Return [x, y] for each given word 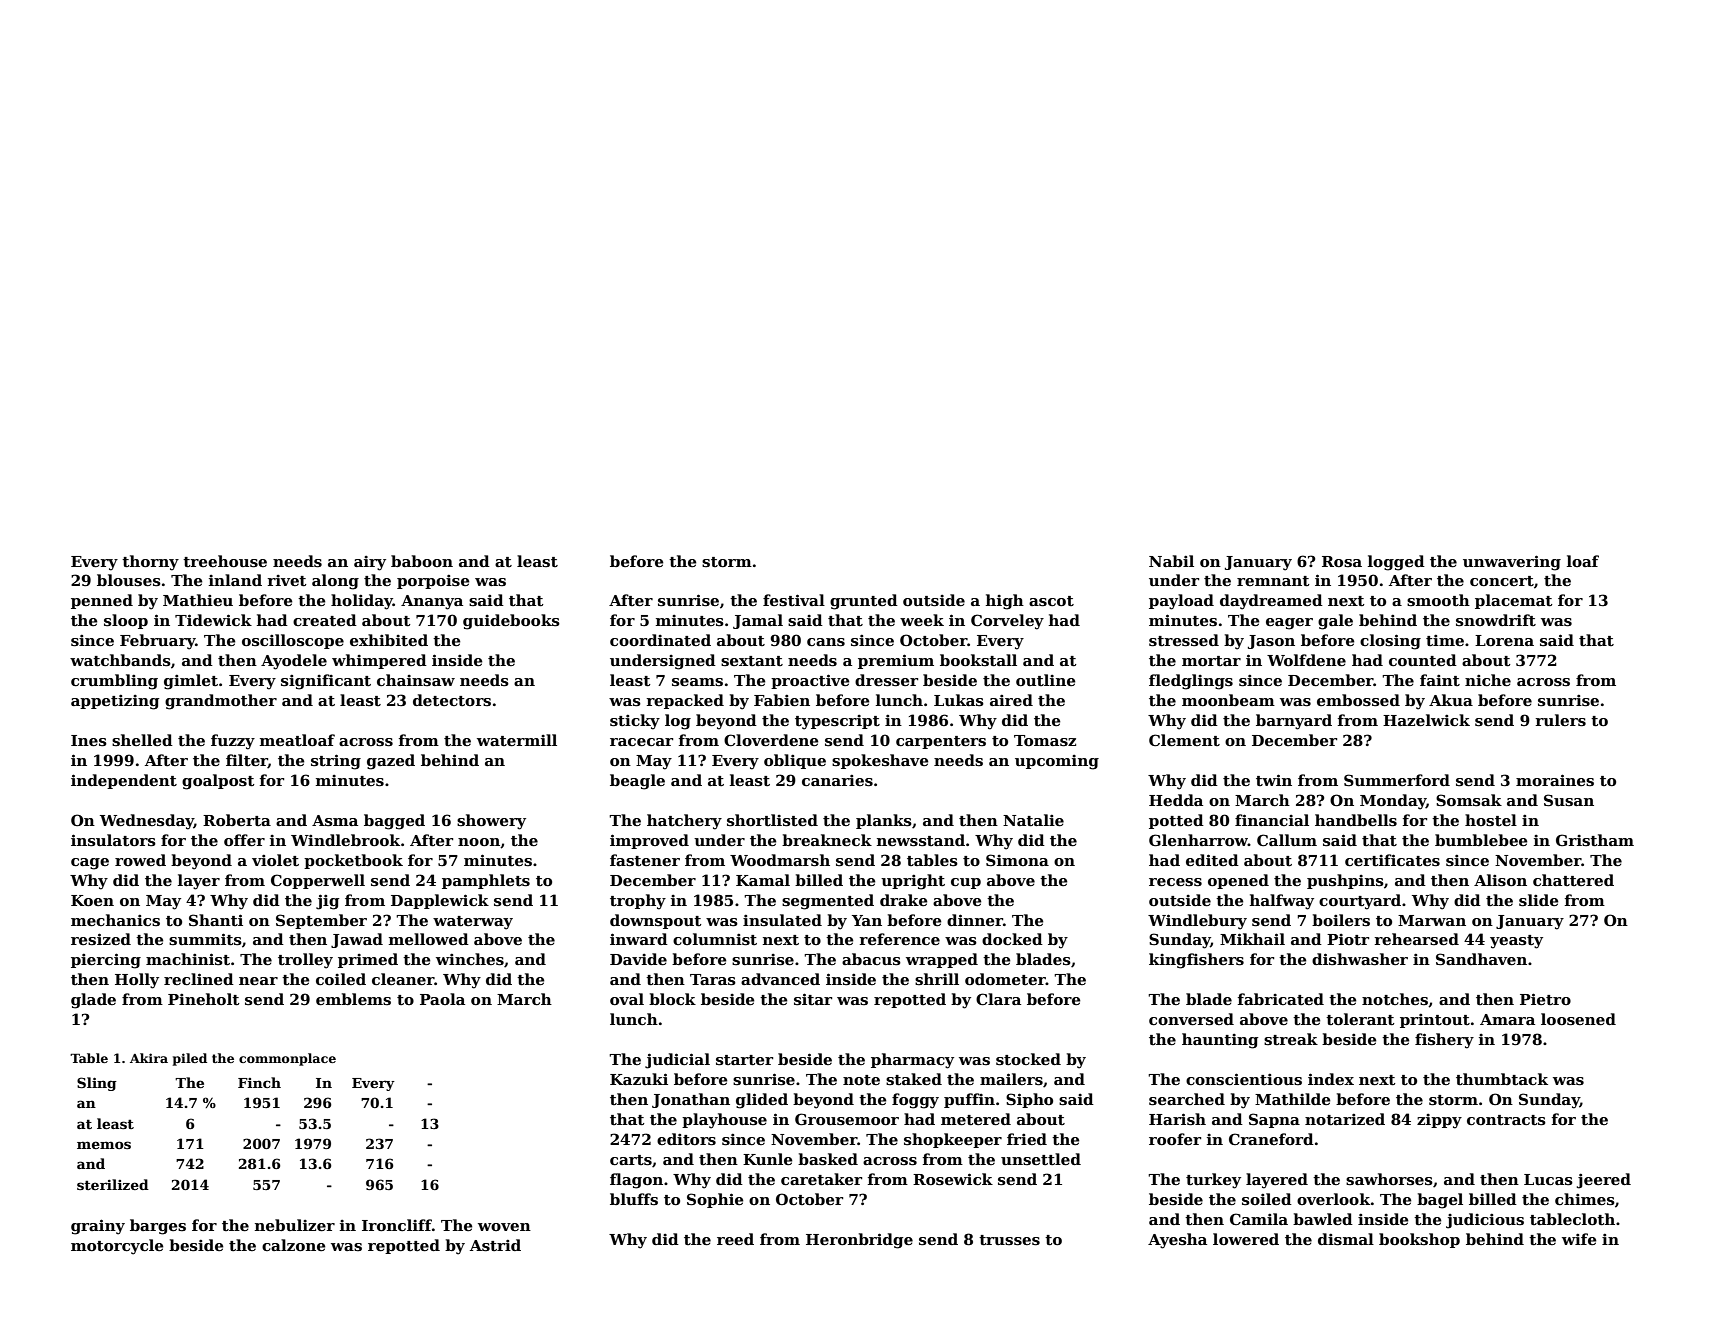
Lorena [1504, 640]
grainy [98, 1227]
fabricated [1281, 999]
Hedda [1176, 800]
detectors [452, 700]
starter [744, 1060]
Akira [149, 1058]
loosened [1578, 1019]
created [325, 620]
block [672, 999]
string [336, 762]
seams [697, 682]
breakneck [827, 840]
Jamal [758, 621]
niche [1488, 680]
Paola [442, 999]
